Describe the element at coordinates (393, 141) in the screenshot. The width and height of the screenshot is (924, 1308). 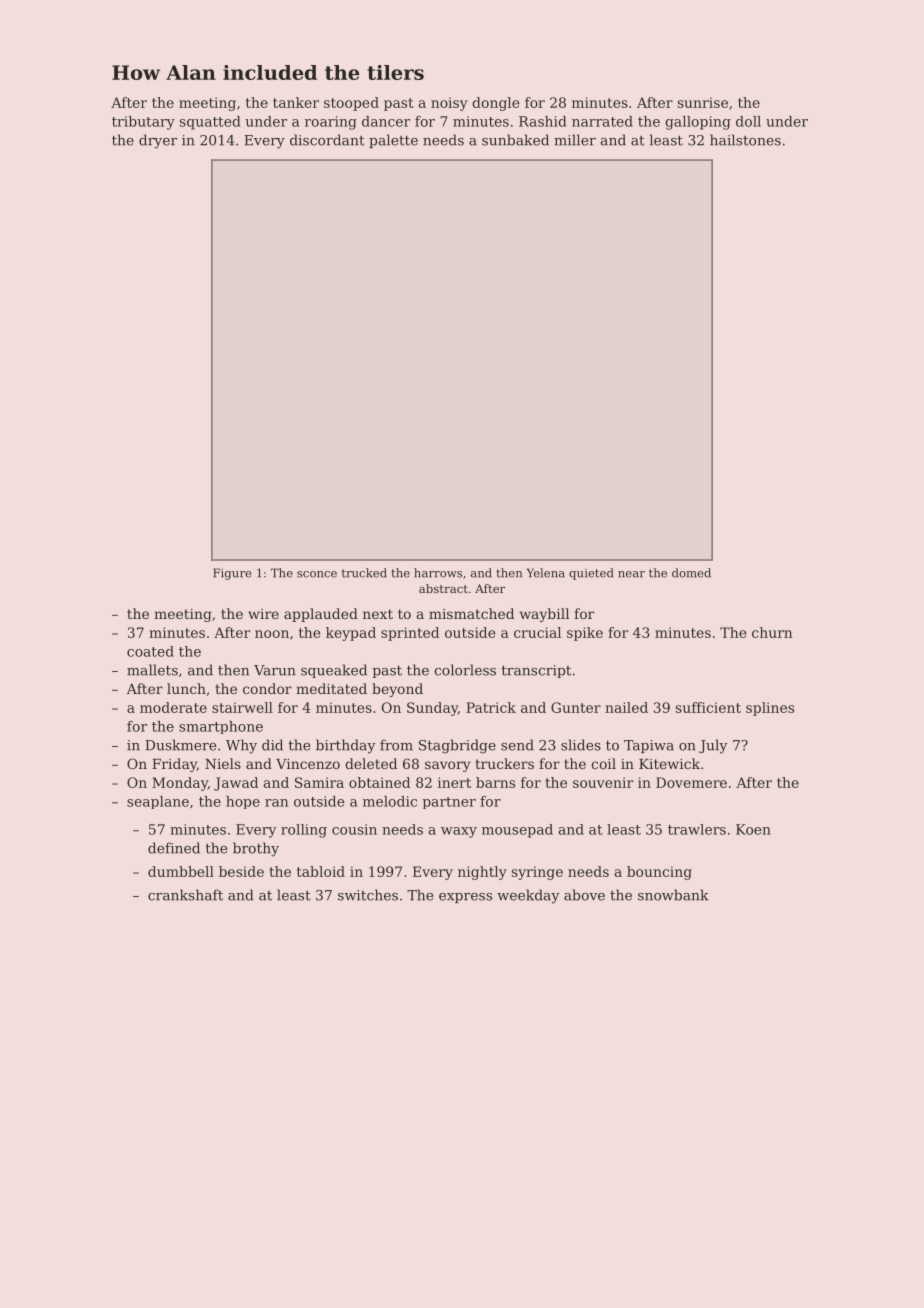
I see `palette` at that location.
